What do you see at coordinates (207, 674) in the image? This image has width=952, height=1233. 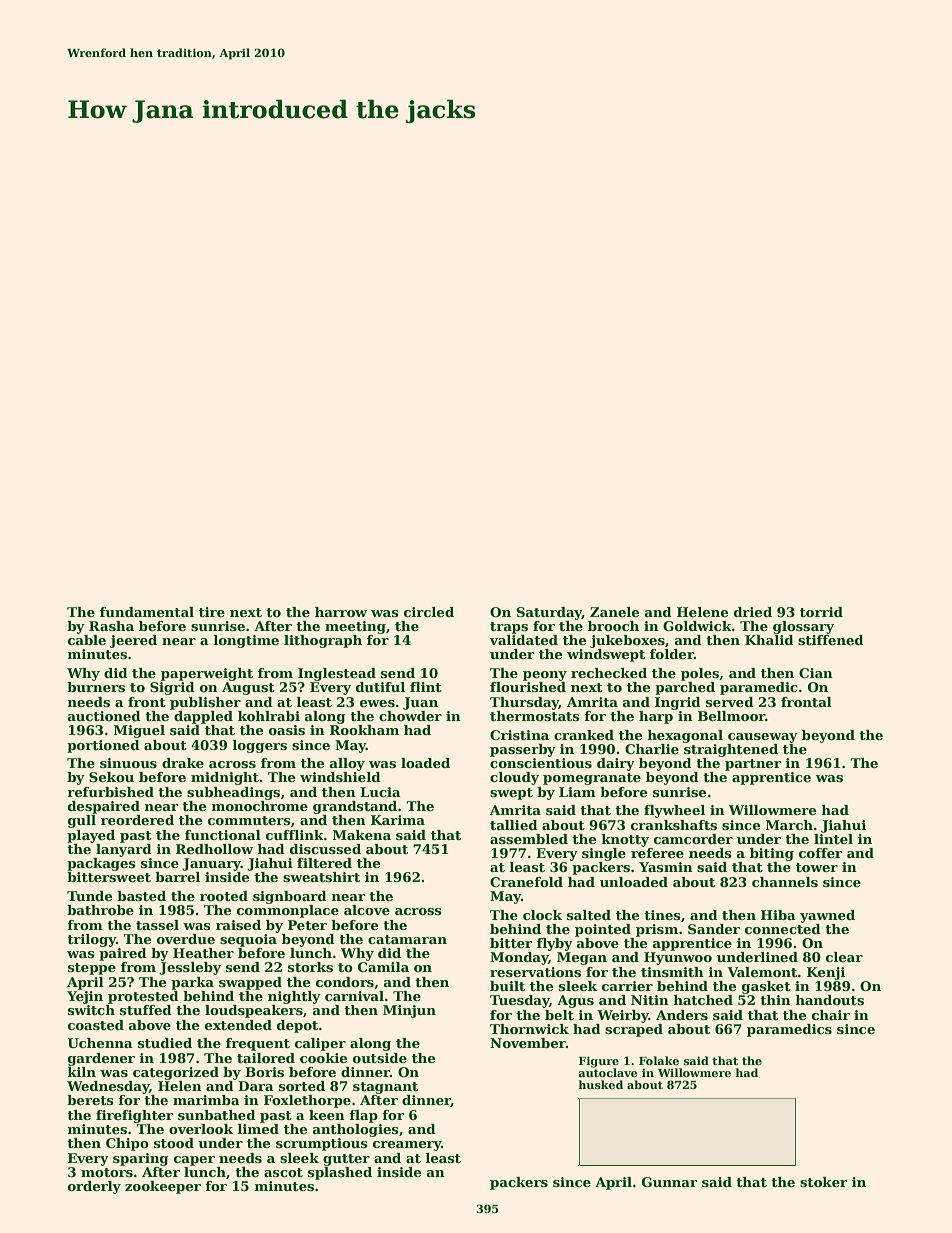 I see `paperweight` at bounding box center [207, 674].
